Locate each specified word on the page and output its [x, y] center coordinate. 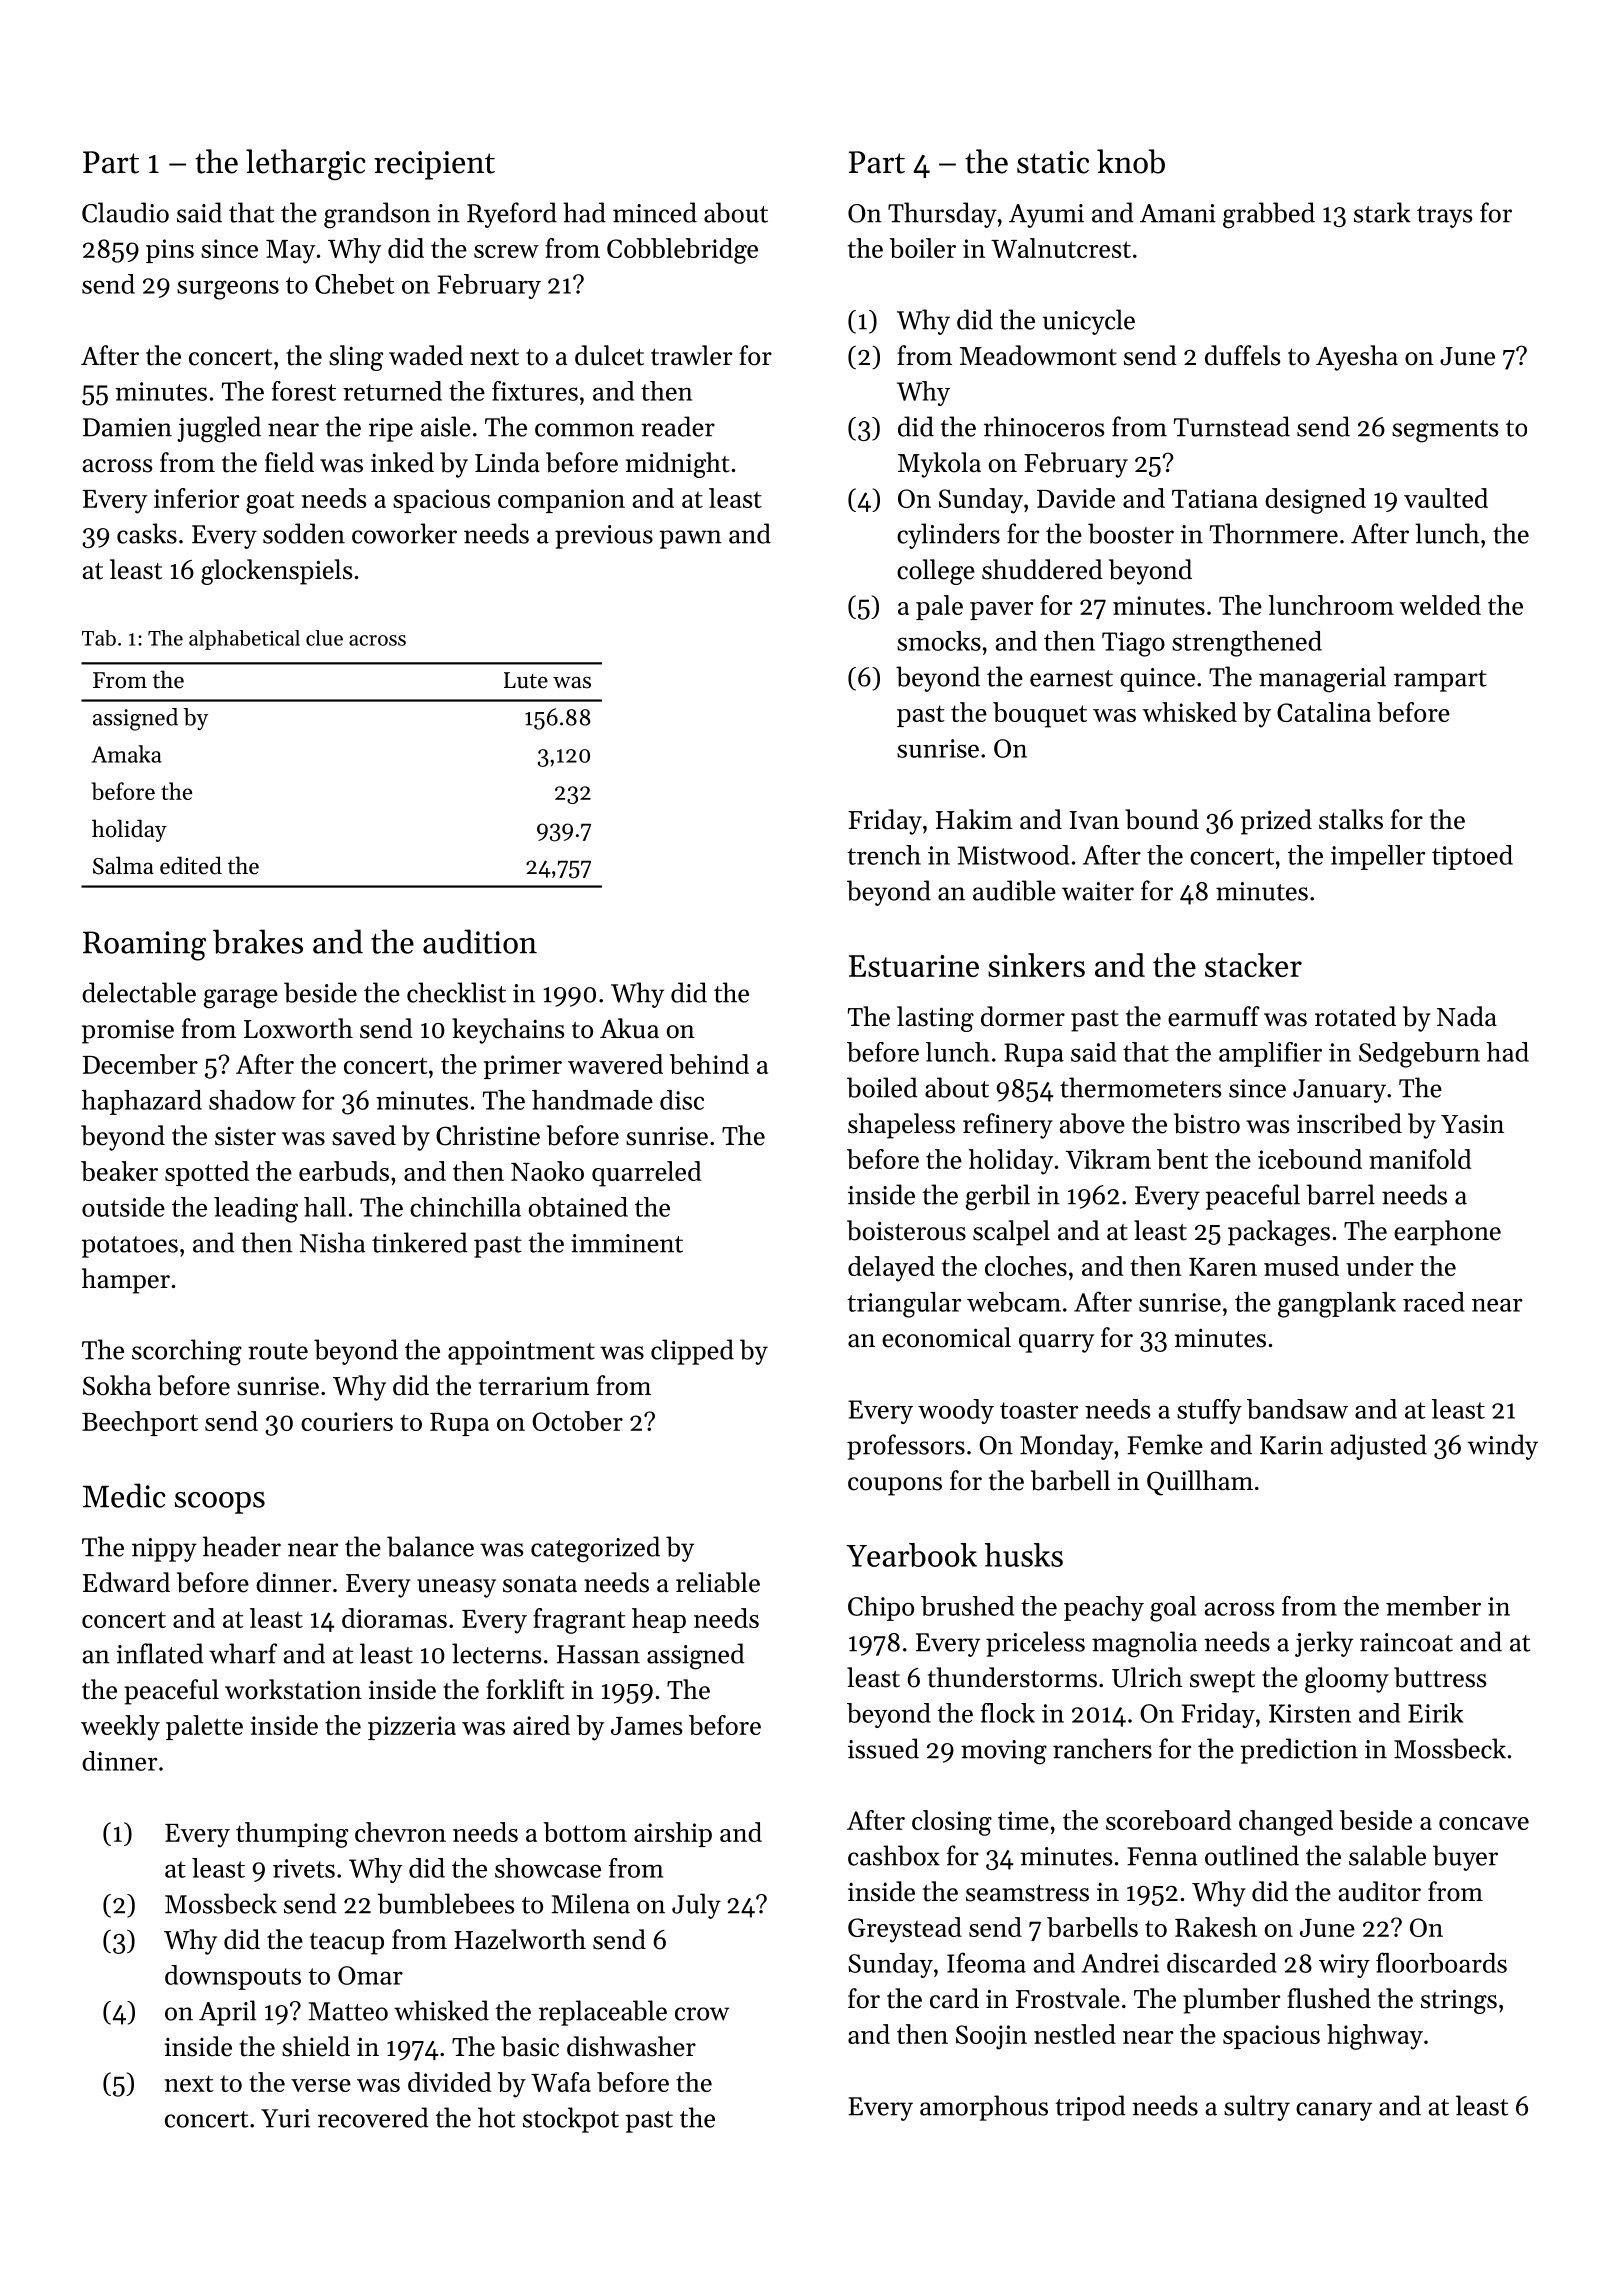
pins [170, 251]
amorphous [984, 2108]
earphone [1447, 1233]
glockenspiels [276, 572]
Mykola [939, 465]
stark [1382, 212]
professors [906, 1447]
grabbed [1269, 215]
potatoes [130, 1247]
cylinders [948, 536]
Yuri [285, 2118]
